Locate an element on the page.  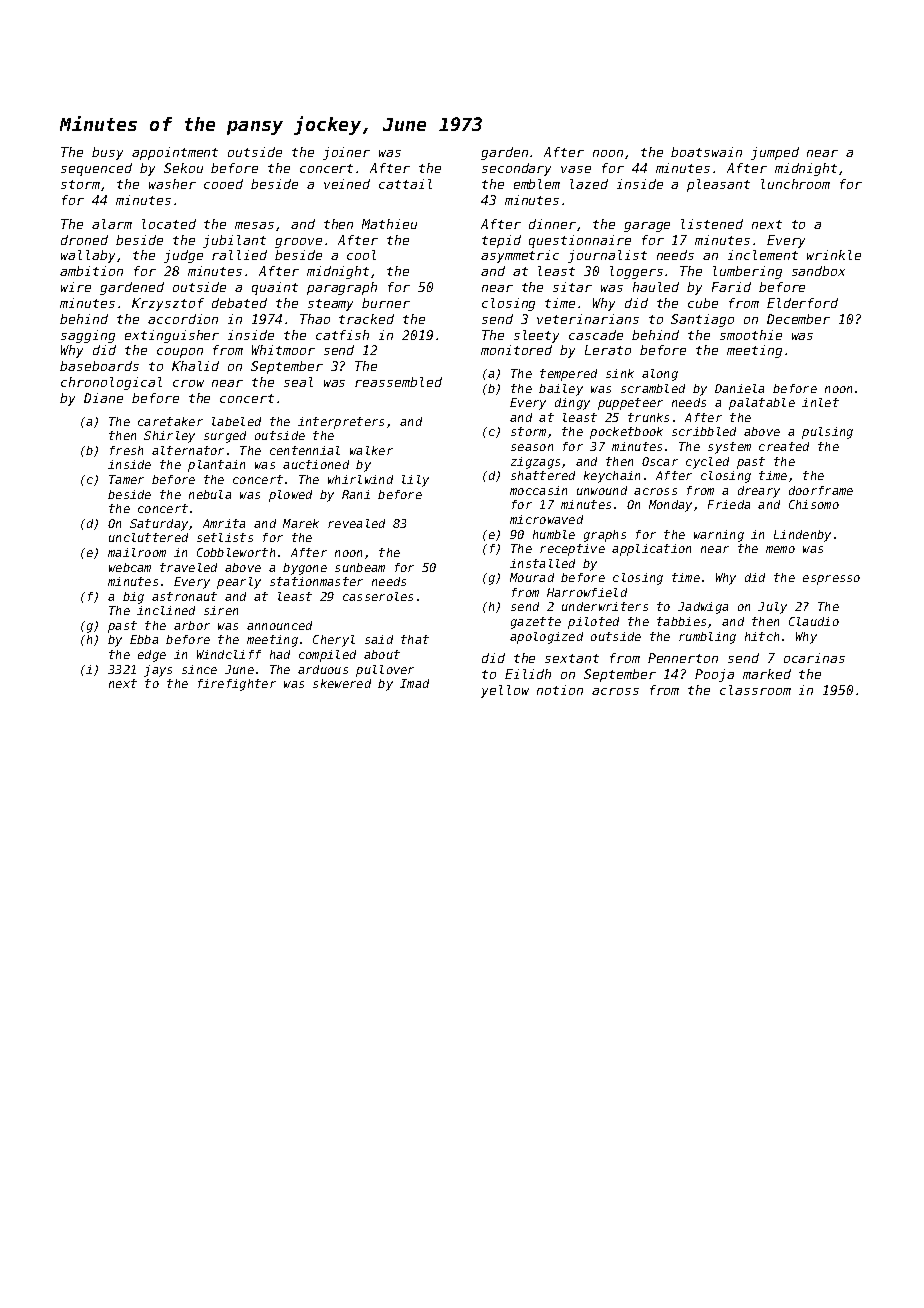
big is located at coordinates (133, 598).
